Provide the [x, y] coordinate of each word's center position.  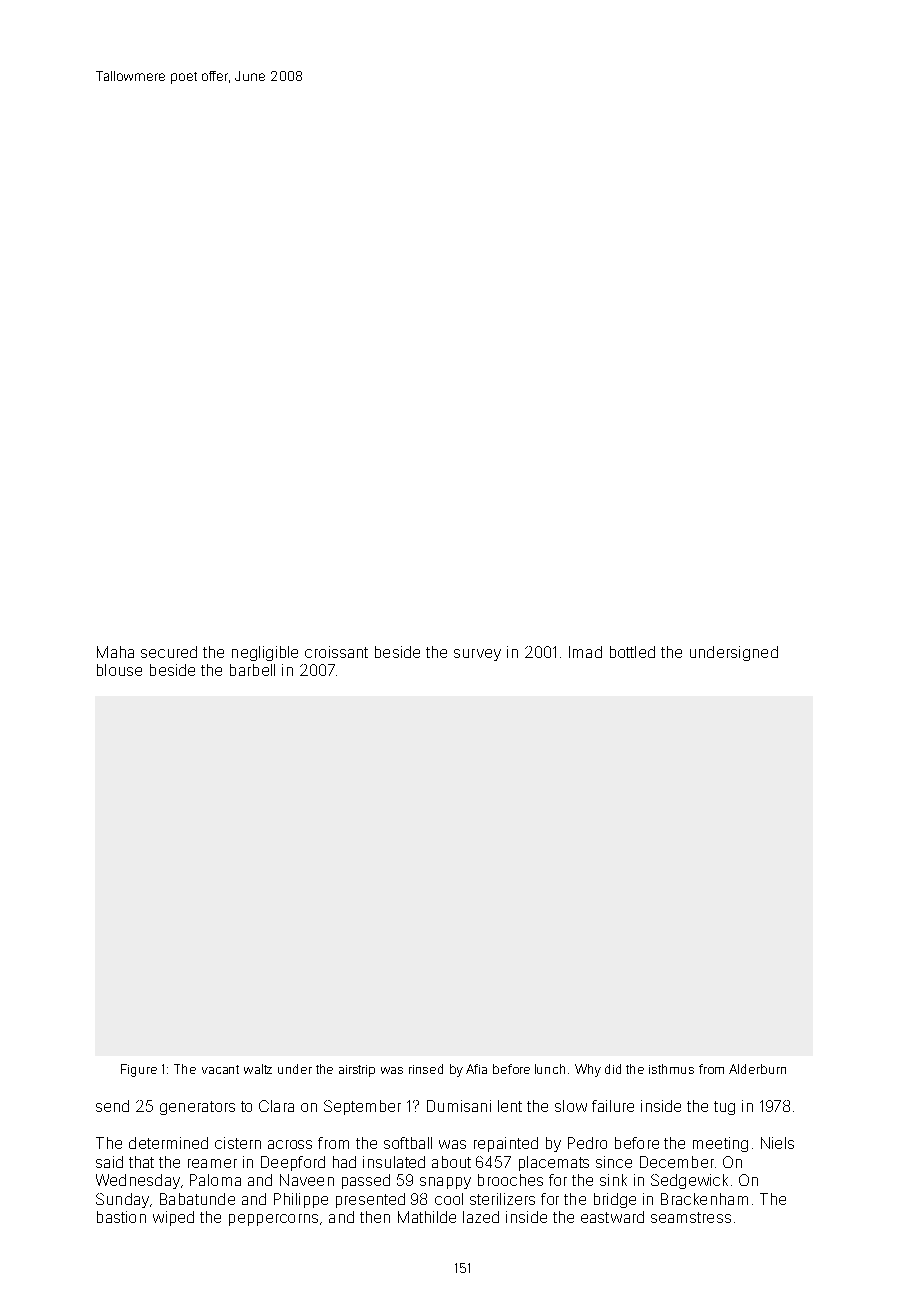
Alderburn [757, 1069]
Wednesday [138, 1181]
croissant [336, 652]
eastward [612, 1217]
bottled [632, 652]
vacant [220, 1069]
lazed [481, 1217]
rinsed [426, 1069]
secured [169, 652]
